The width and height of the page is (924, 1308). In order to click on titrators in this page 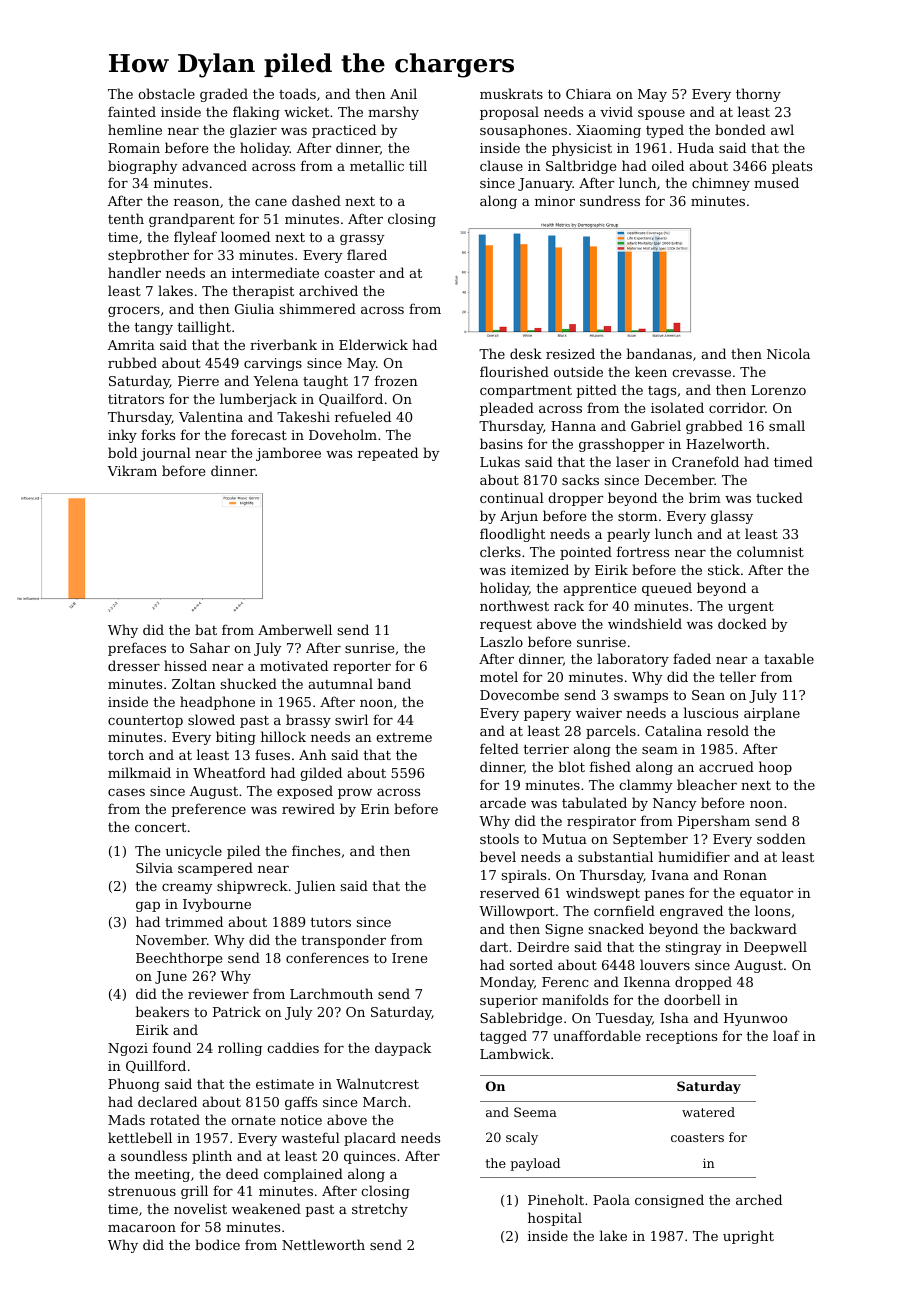, I will do `click(136, 399)`.
